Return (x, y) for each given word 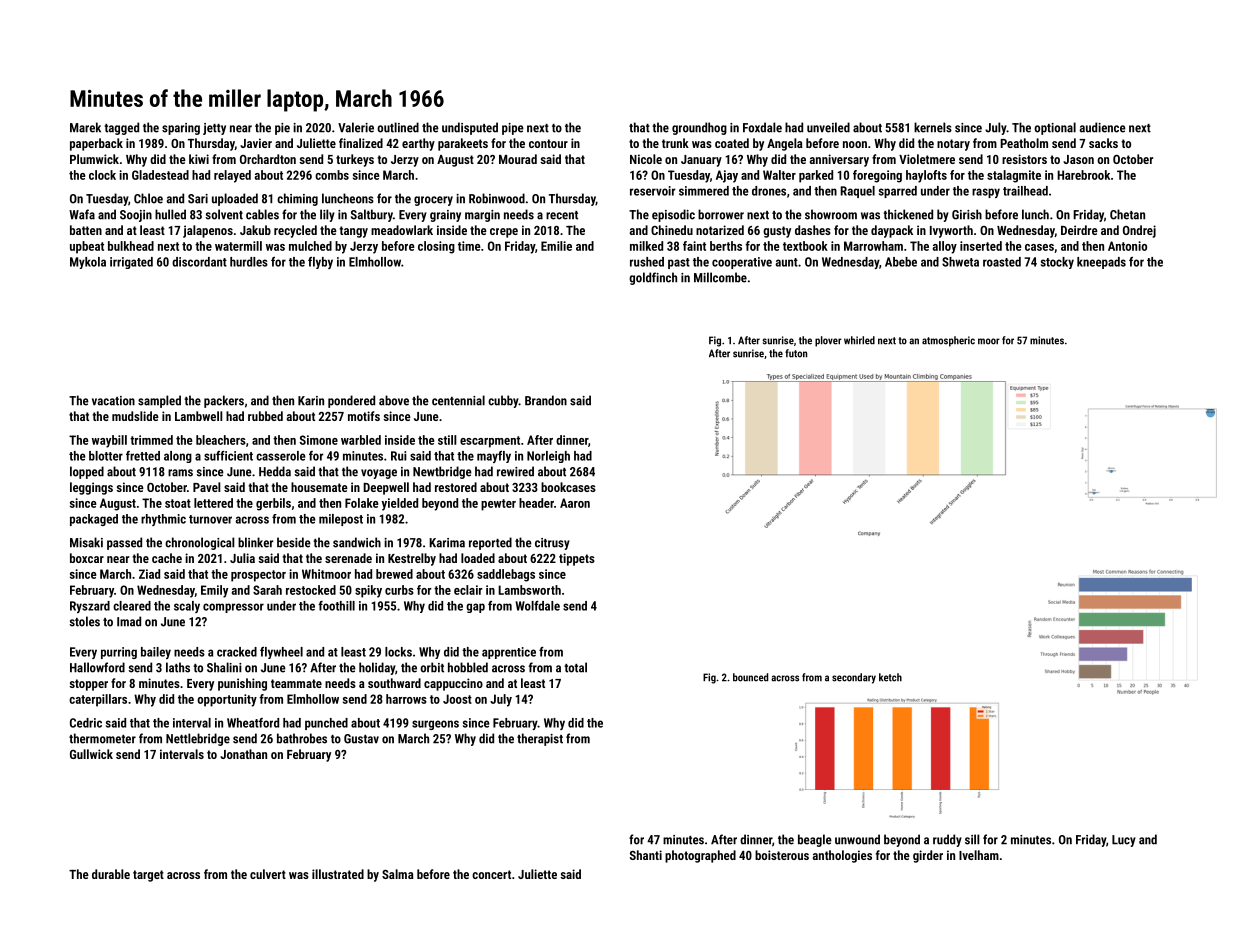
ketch (890, 677)
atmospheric (948, 341)
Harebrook (1083, 175)
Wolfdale (537, 606)
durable (111, 874)
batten (86, 230)
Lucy (1124, 841)
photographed (700, 856)
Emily (214, 591)
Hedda (275, 471)
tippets (577, 559)
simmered (704, 191)
